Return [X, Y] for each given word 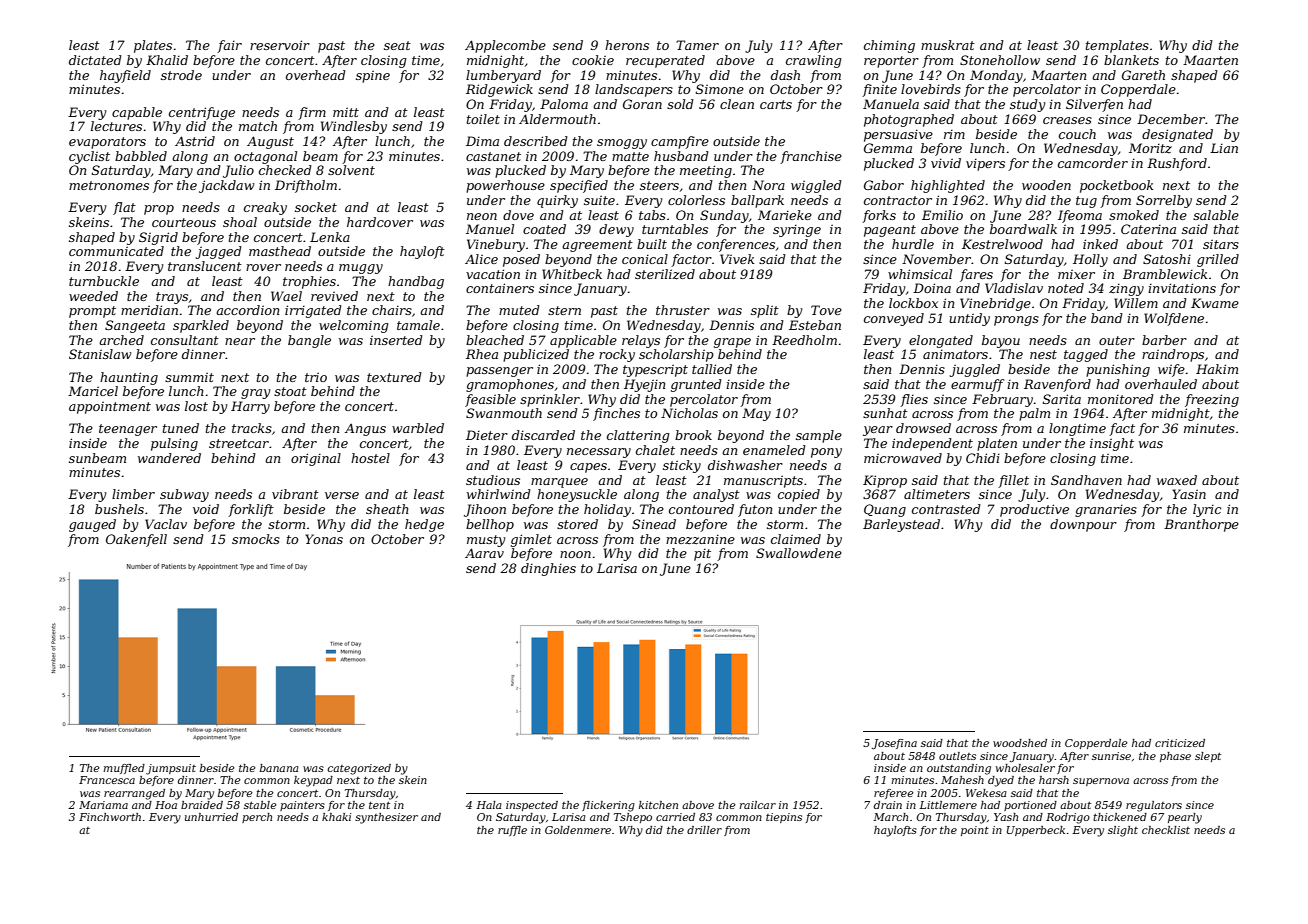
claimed [796, 539]
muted [519, 310]
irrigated [313, 311]
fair [229, 46]
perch [257, 818]
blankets [1131, 60]
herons [627, 45]
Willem [1136, 303]
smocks [256, 539]
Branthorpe [1201, 525]
